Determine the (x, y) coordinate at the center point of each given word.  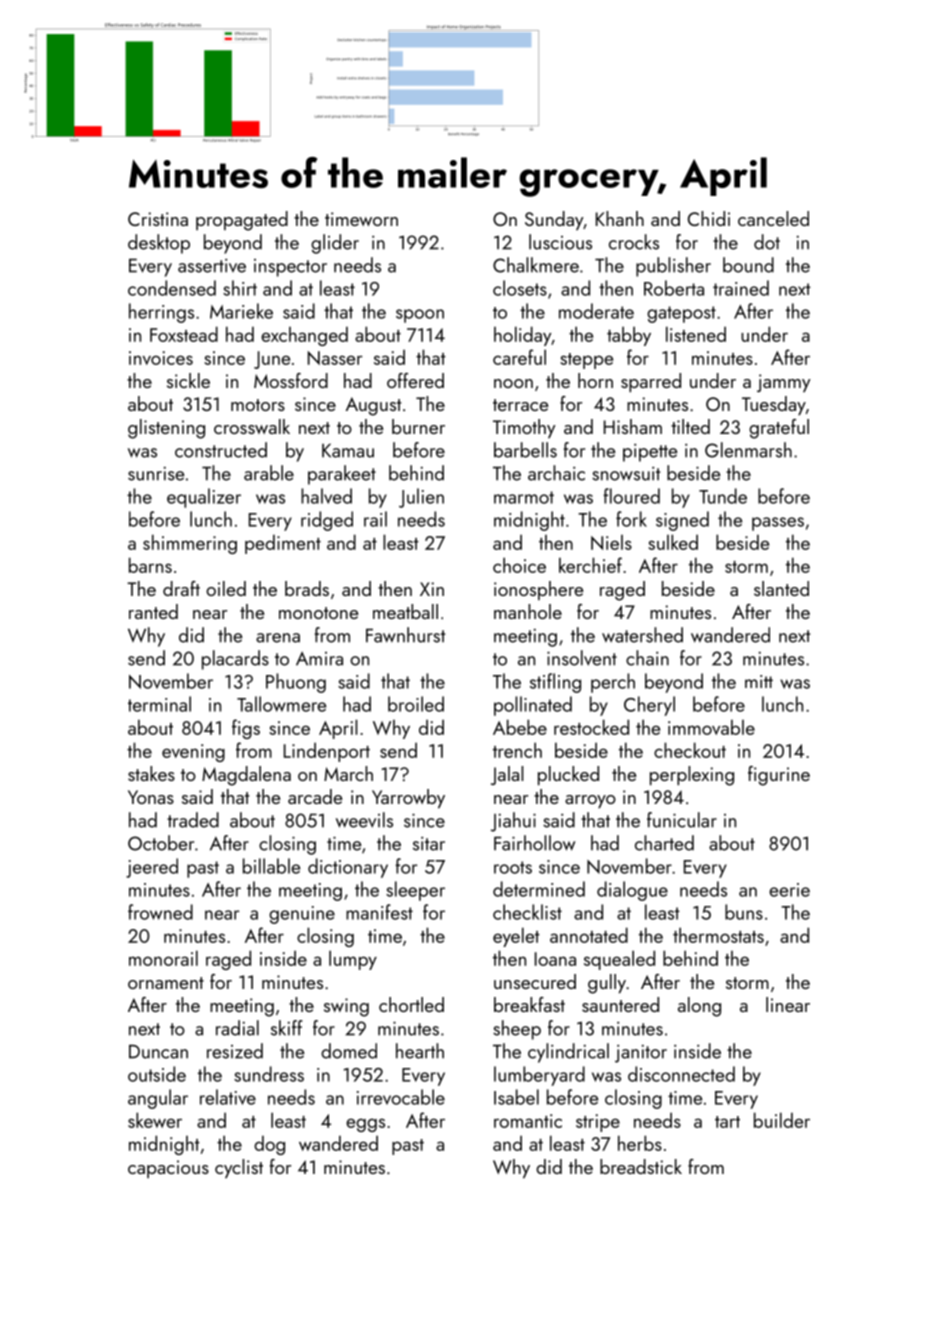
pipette (650, 453)
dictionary (348, 868)
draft (181, 588)
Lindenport (327, 752)
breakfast (529, 1004)
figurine (779, 776)
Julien (421, 498)
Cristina (158, 219)
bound (748, 265)
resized (235, 1051)
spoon (420, 316)
